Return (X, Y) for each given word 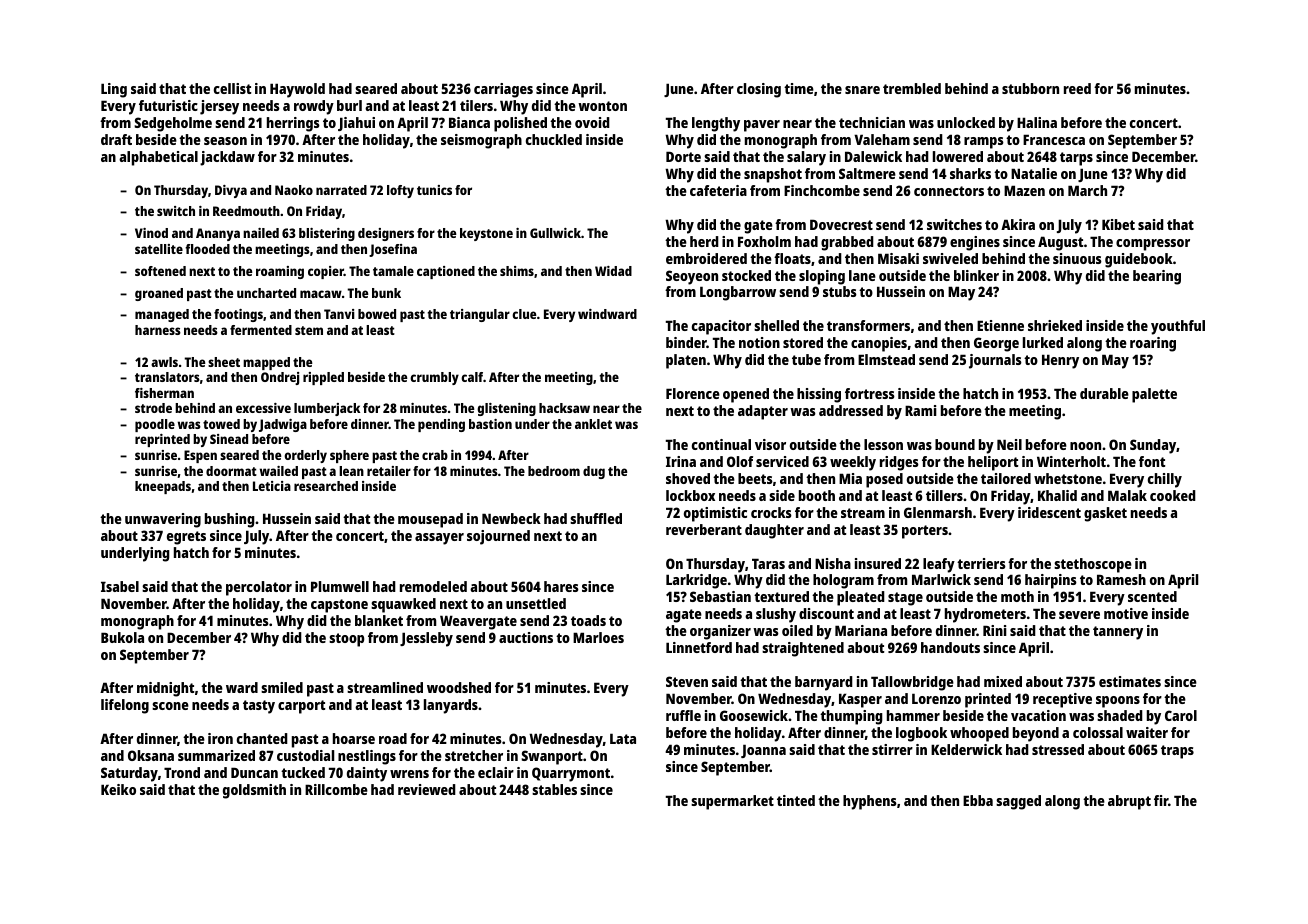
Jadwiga (283, 425)
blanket (379, 620)
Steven (687, 681)
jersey (219, 107)
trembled (912, 88)
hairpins (1051, 581)
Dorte (683, 156)
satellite (159, 249)
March (1087, 190)
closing (759, 90)
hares (561, 586)
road (393, 738)
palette (1154, 395)
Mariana (861, 630)
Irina (681, 461)
